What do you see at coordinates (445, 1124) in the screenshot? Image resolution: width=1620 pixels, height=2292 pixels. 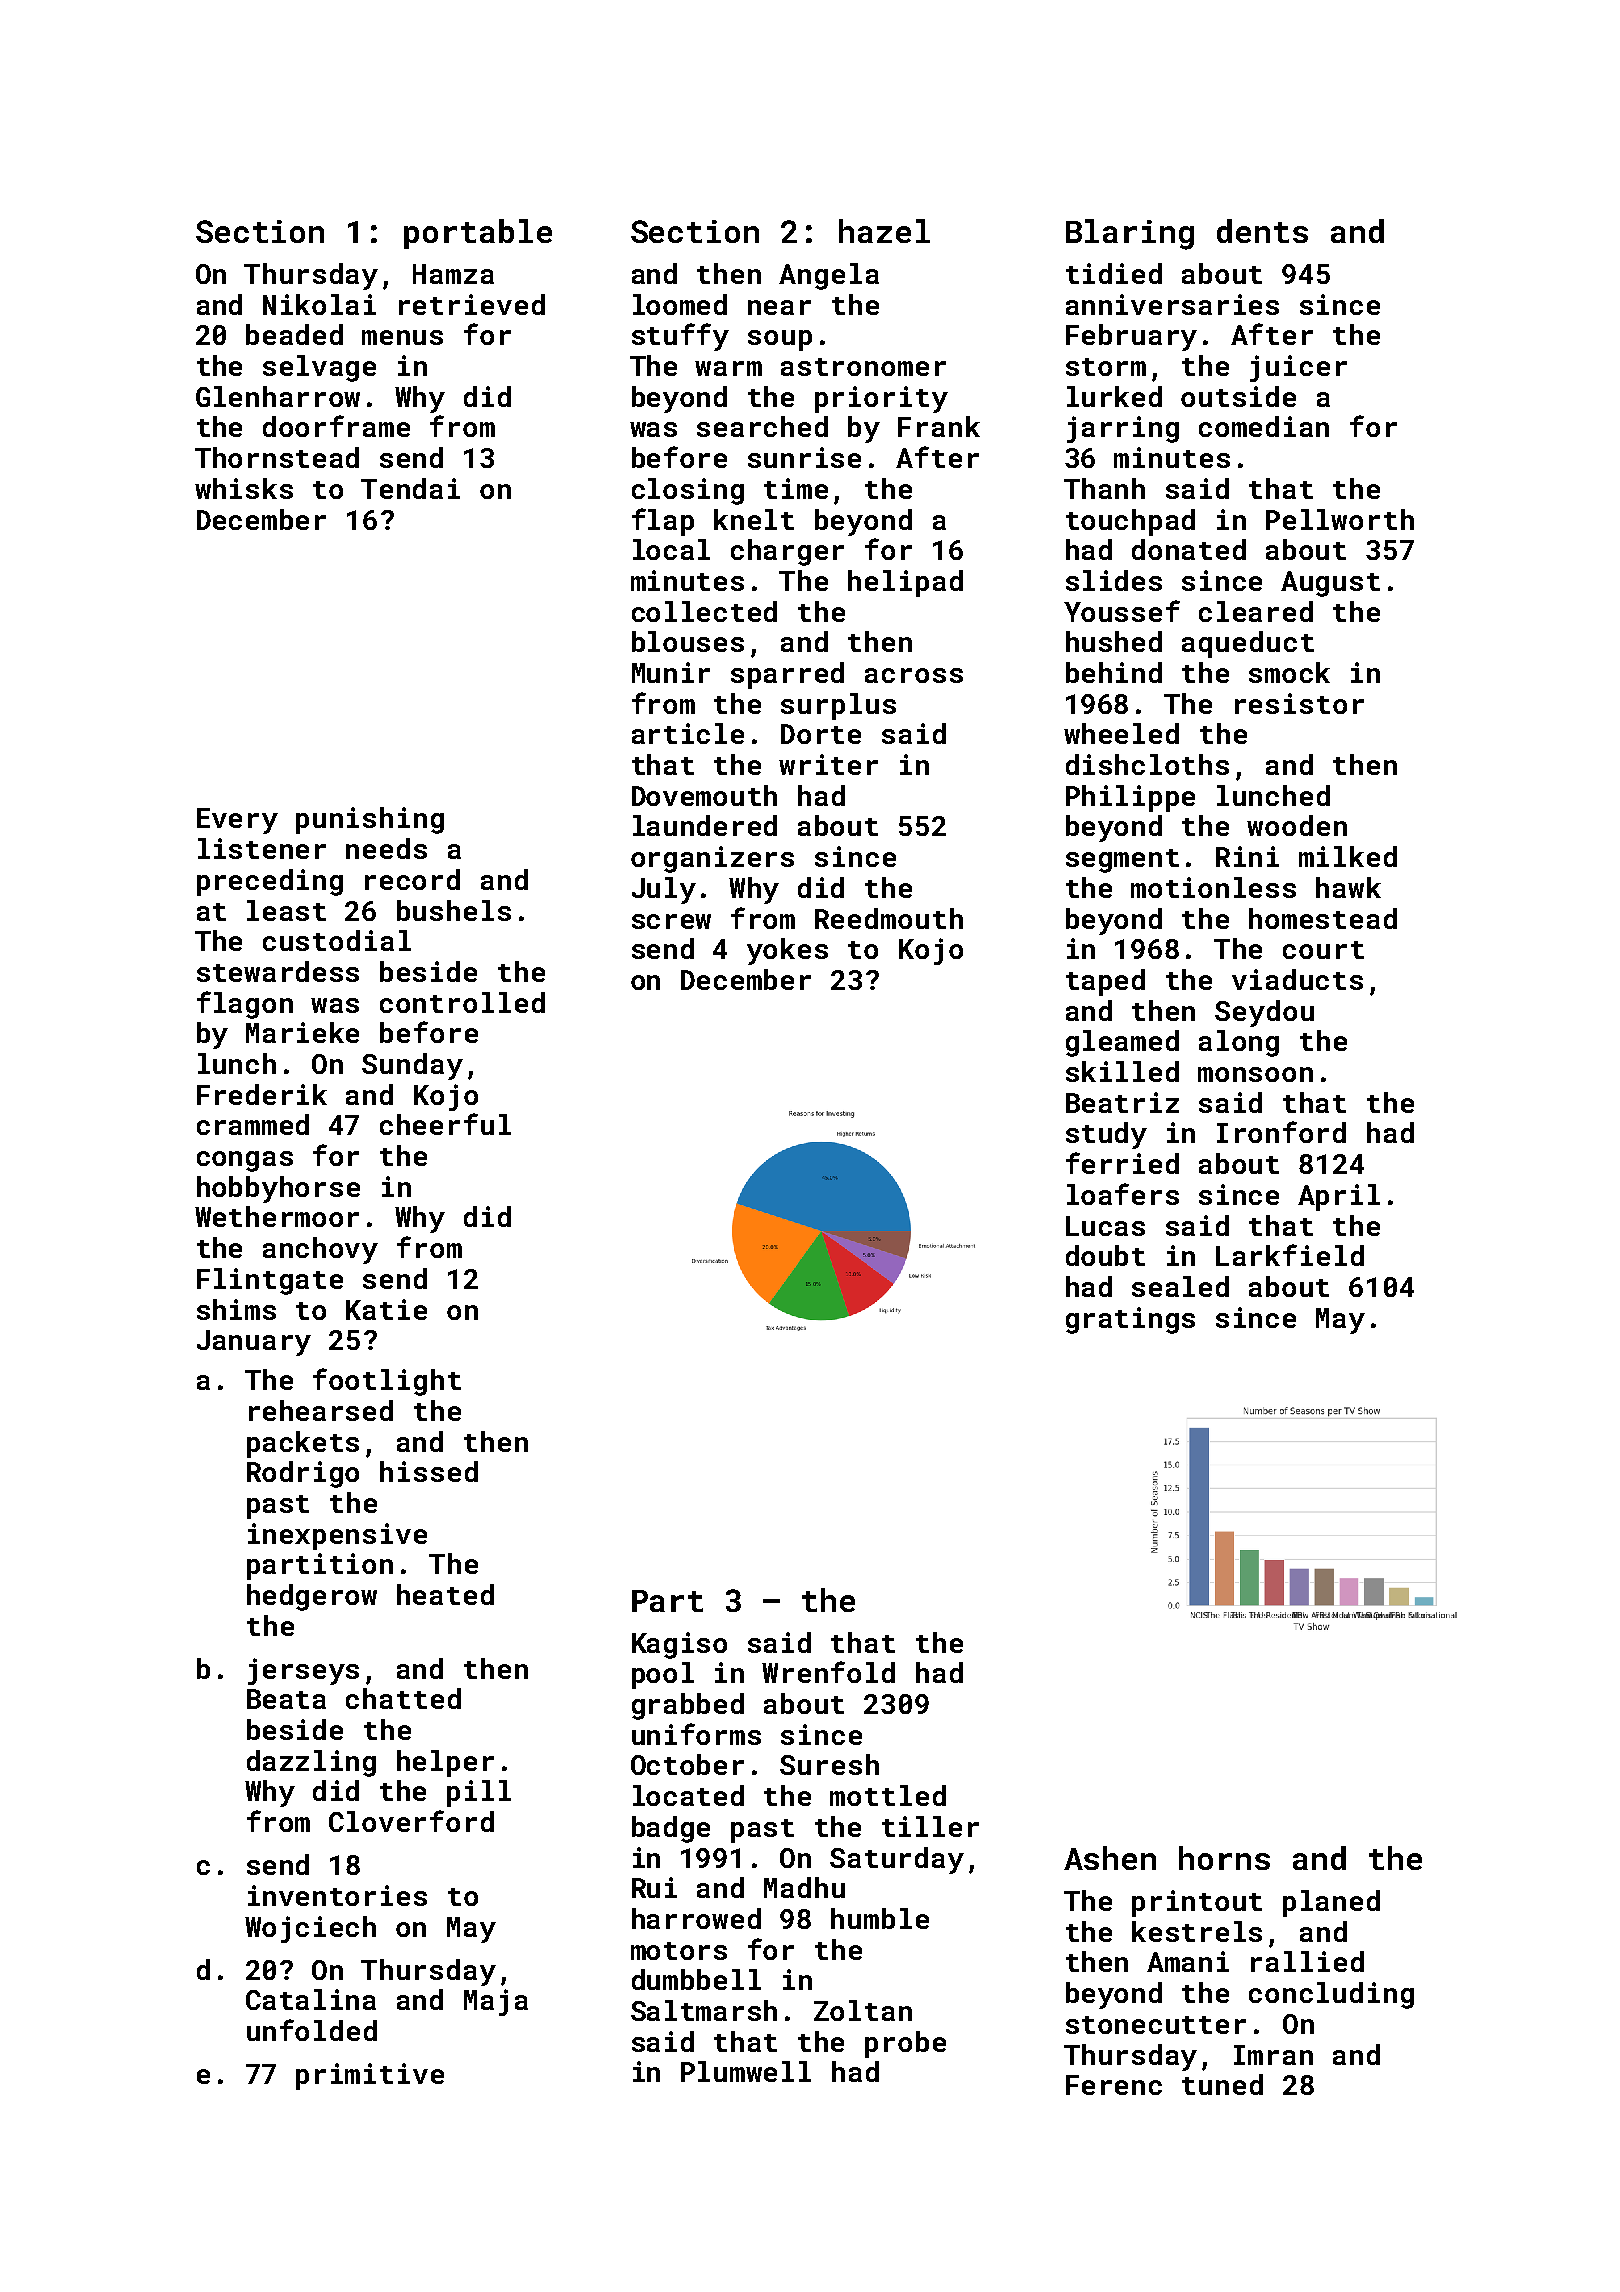 I see `cheerful` at bounding box center [445, 1124].
